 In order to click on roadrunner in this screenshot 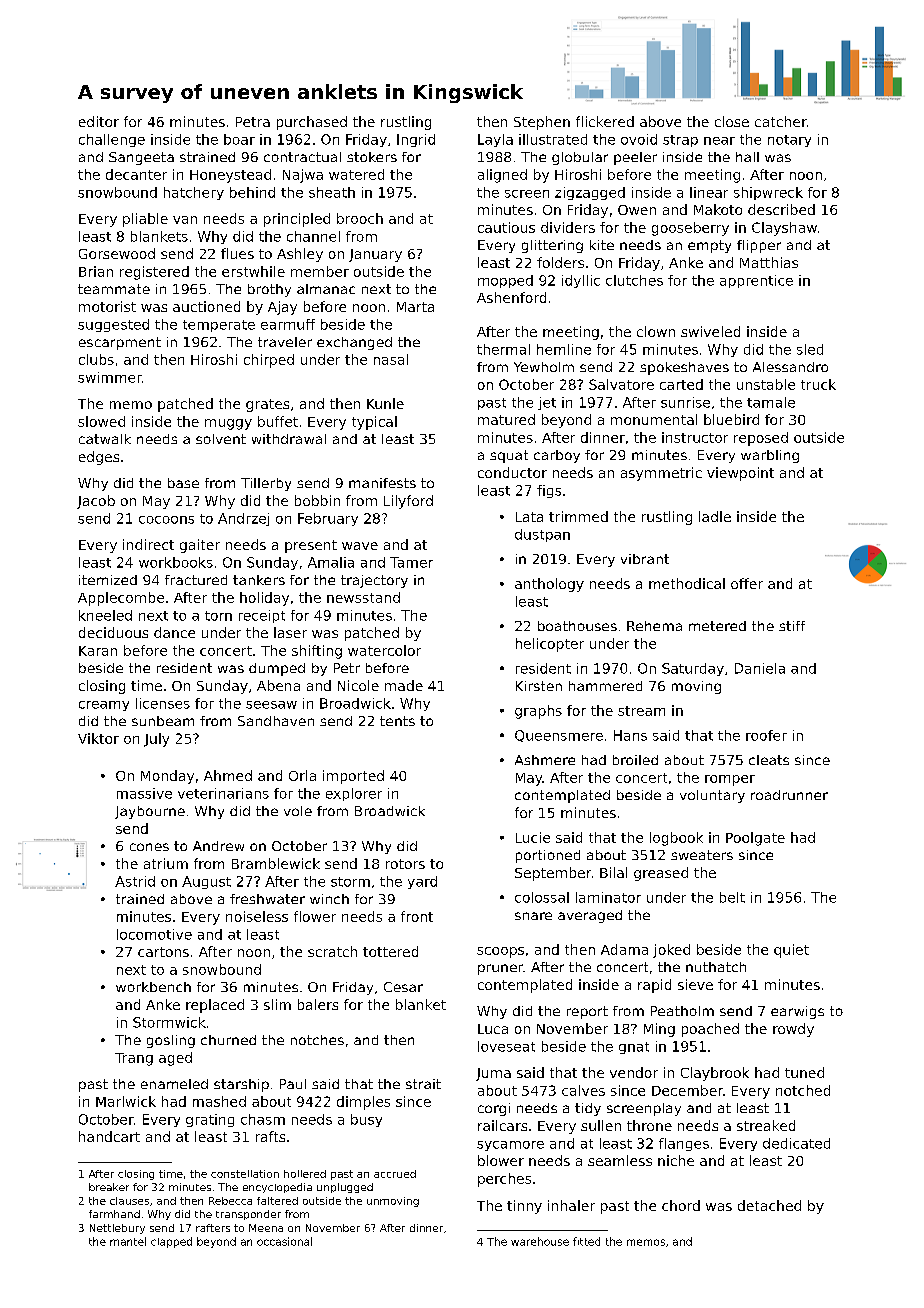, I will do `click(789, 795)`.
